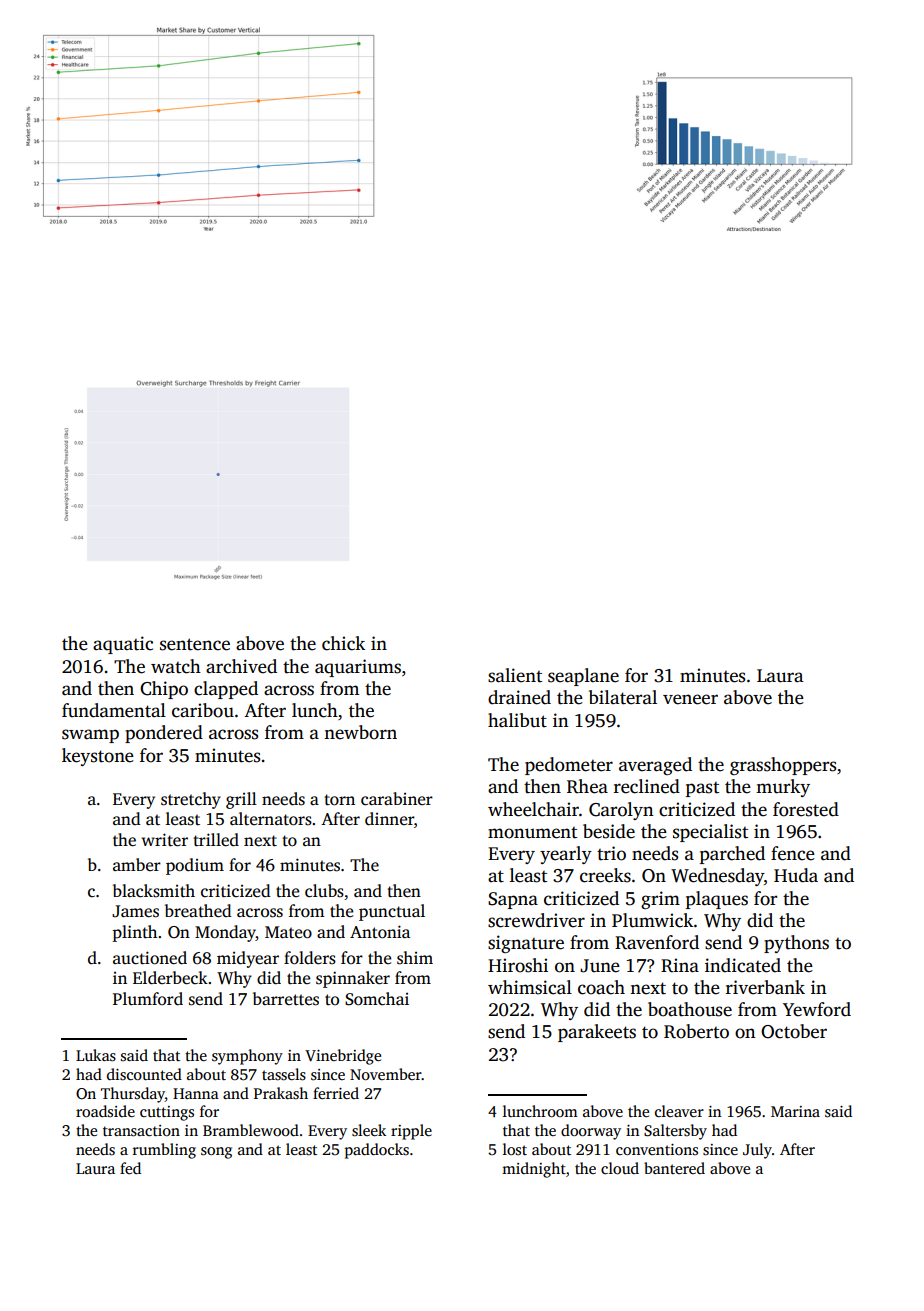  Describe the element at coordinates (130, 1168) in the screenshot. I see `fed` at that location.
